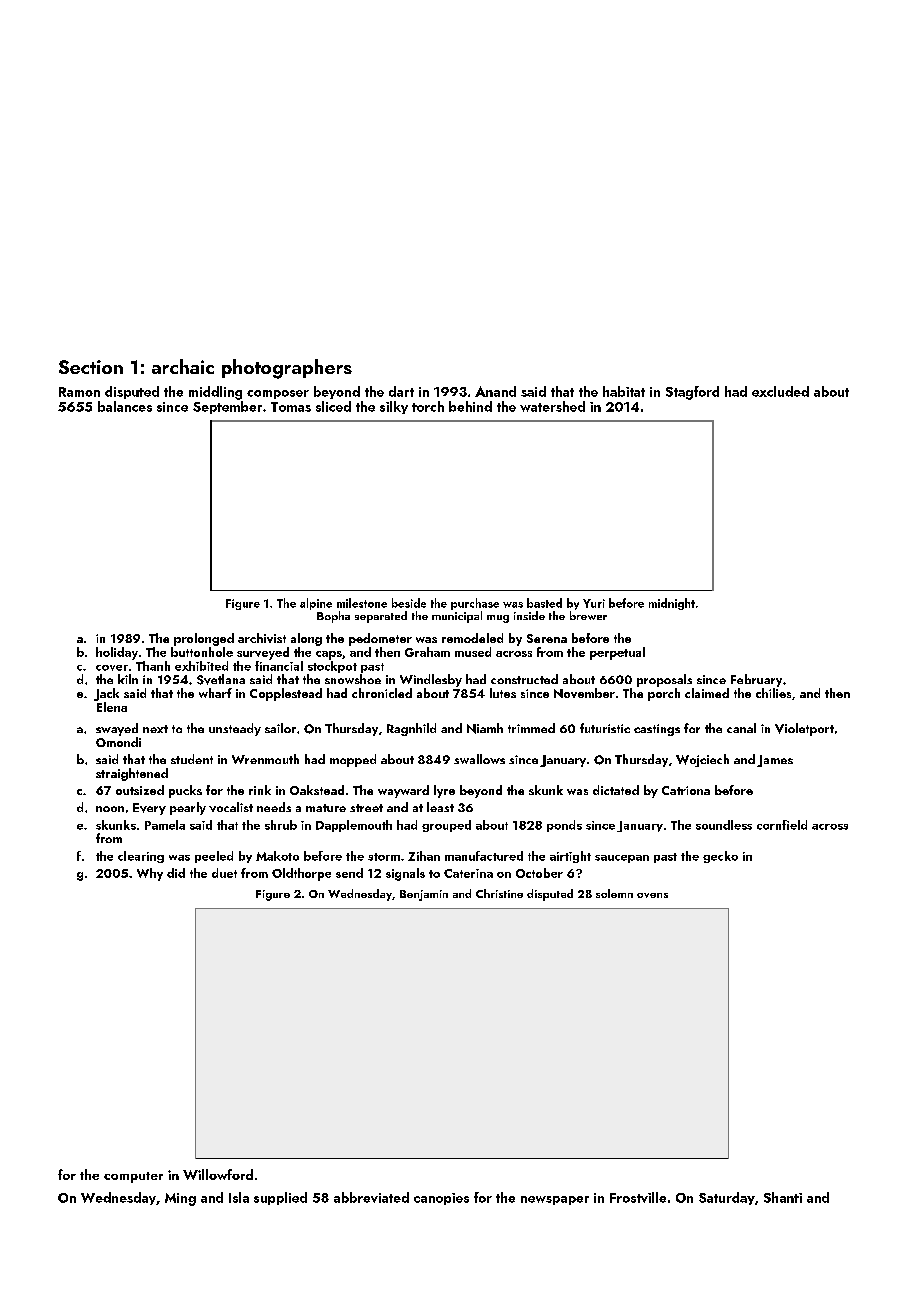  What do you see at coordinates (672, 604) in the document?
I see `midnight` at bounding box center [672, 604].
